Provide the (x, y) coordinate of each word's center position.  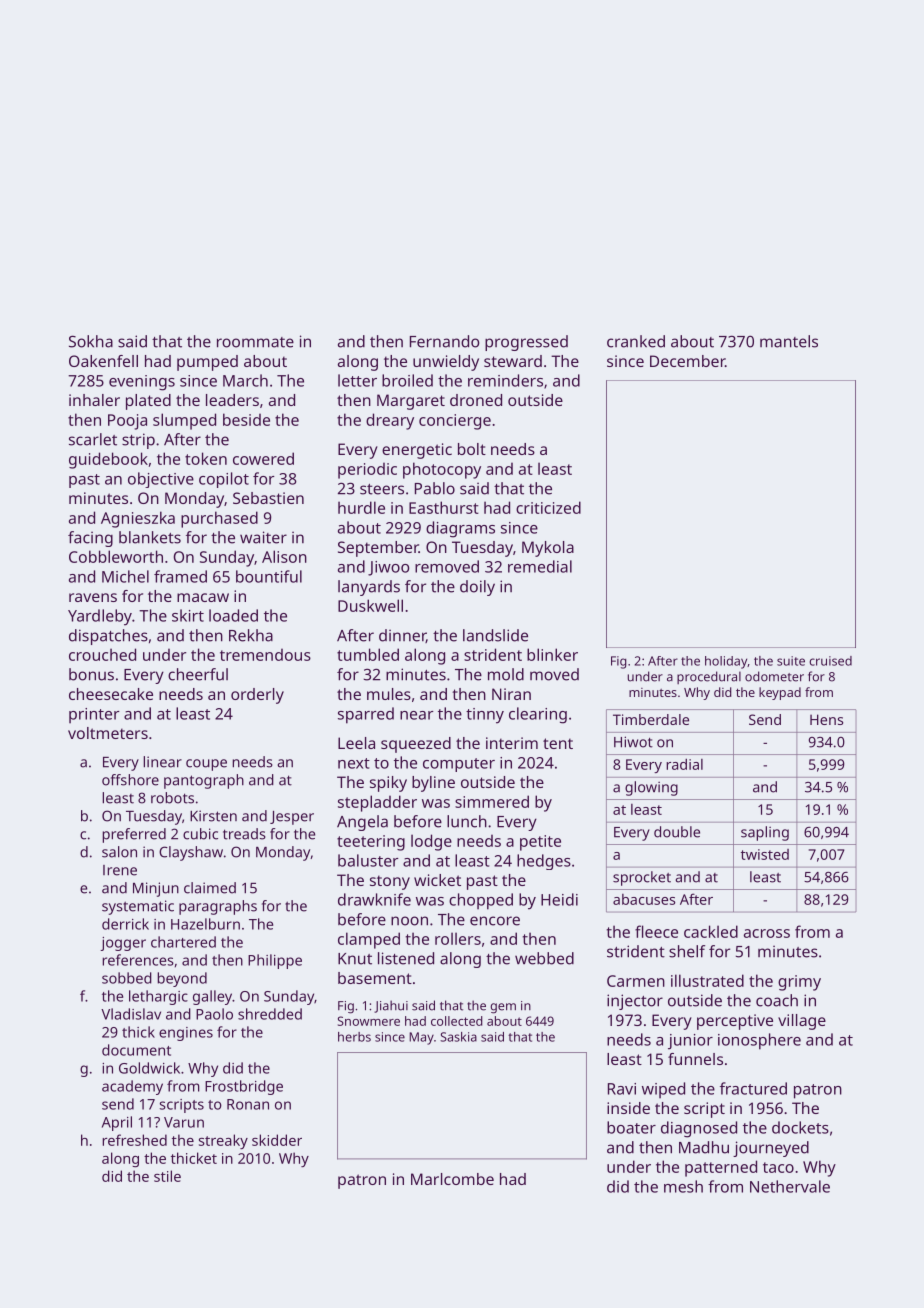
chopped (481, 901)
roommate (255, 342)
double (677, 832)
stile (167, 1176)
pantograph (204, 781)
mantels (789, 341)
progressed (526, 343)
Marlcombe (452, 1179)
